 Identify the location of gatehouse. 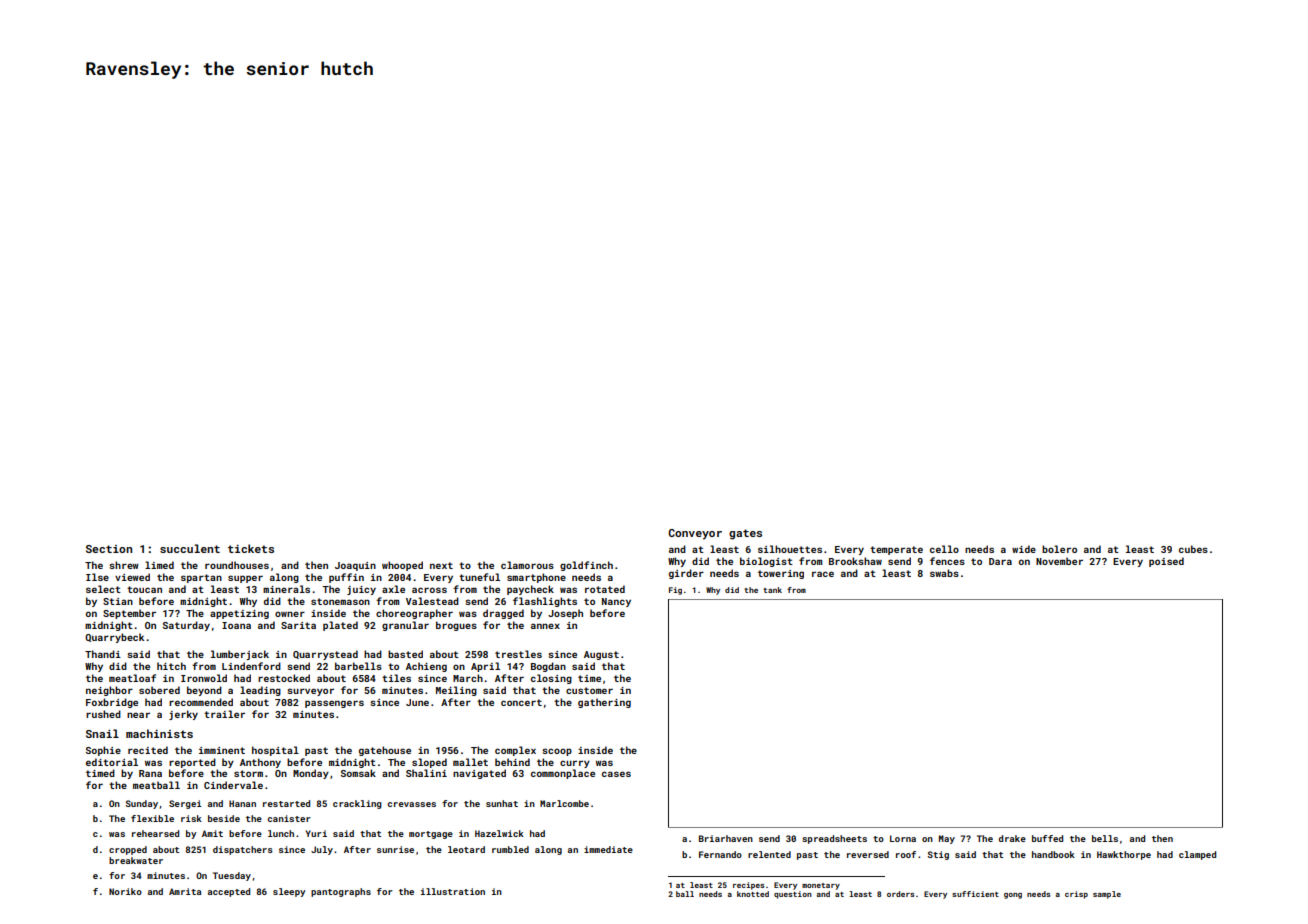
(385, 751).
